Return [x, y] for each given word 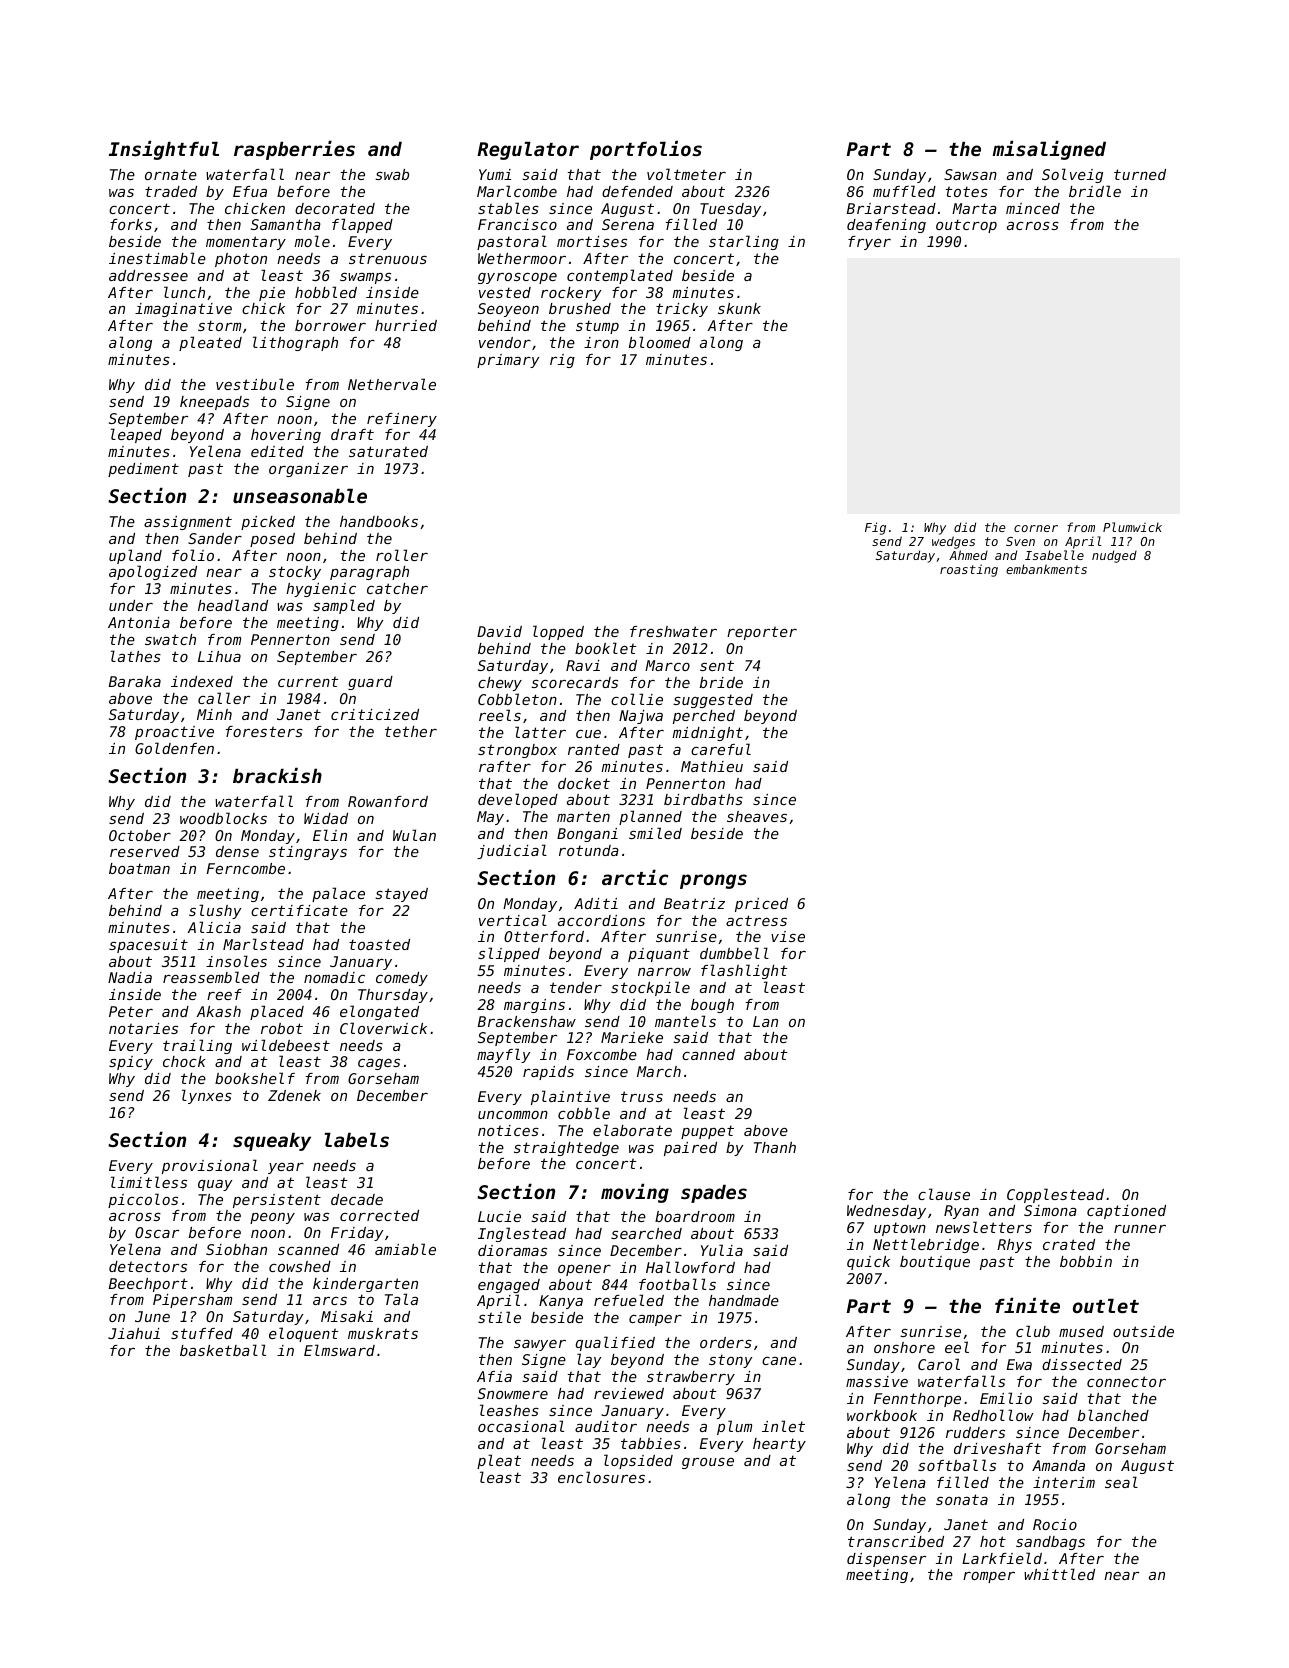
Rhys [1014, 1246]
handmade [744, 1300]
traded [171, 191]
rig [562, 361]
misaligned [1049, 150]
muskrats [383, 1333]
